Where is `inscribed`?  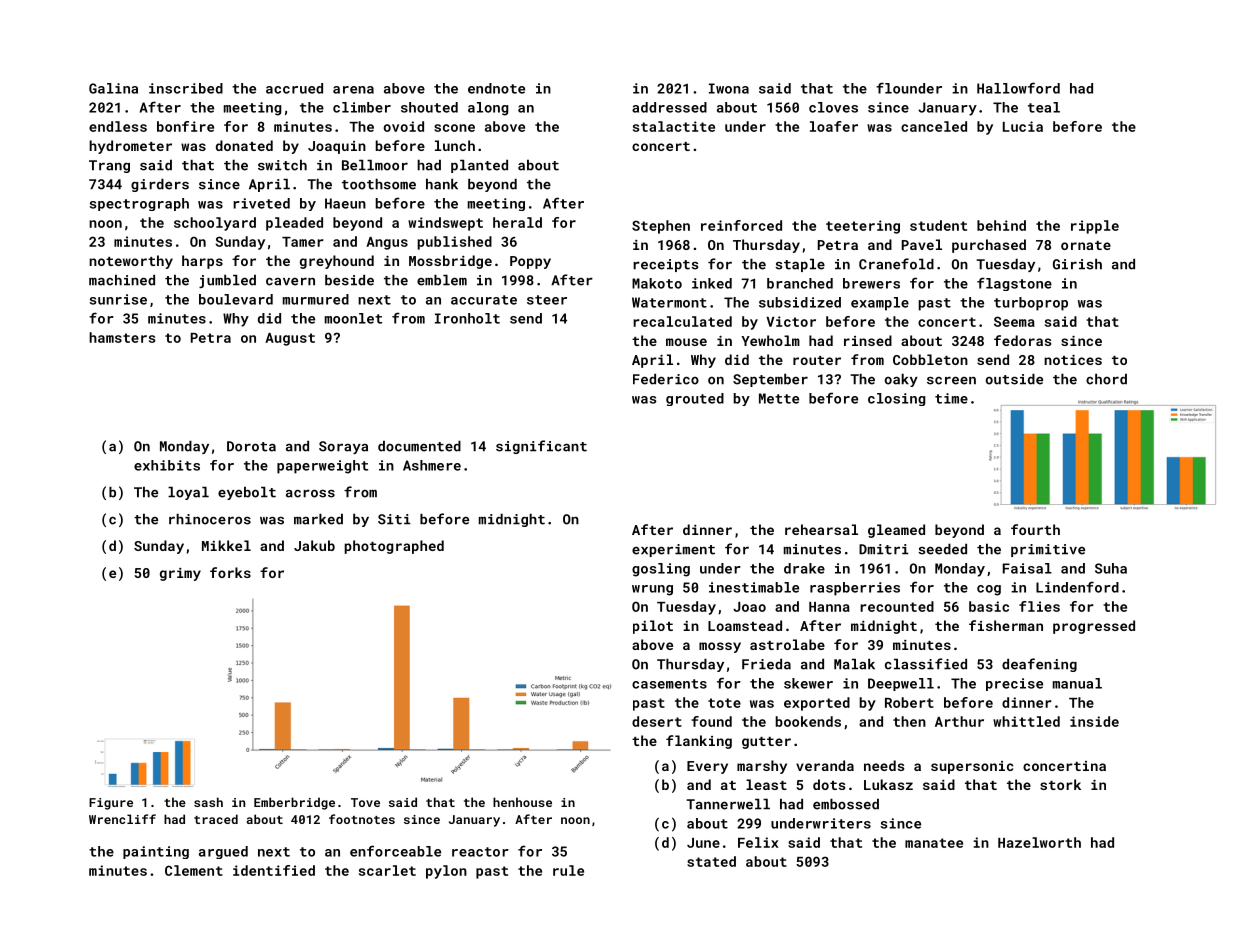
inscribed is located at coordinates (186, 88).
